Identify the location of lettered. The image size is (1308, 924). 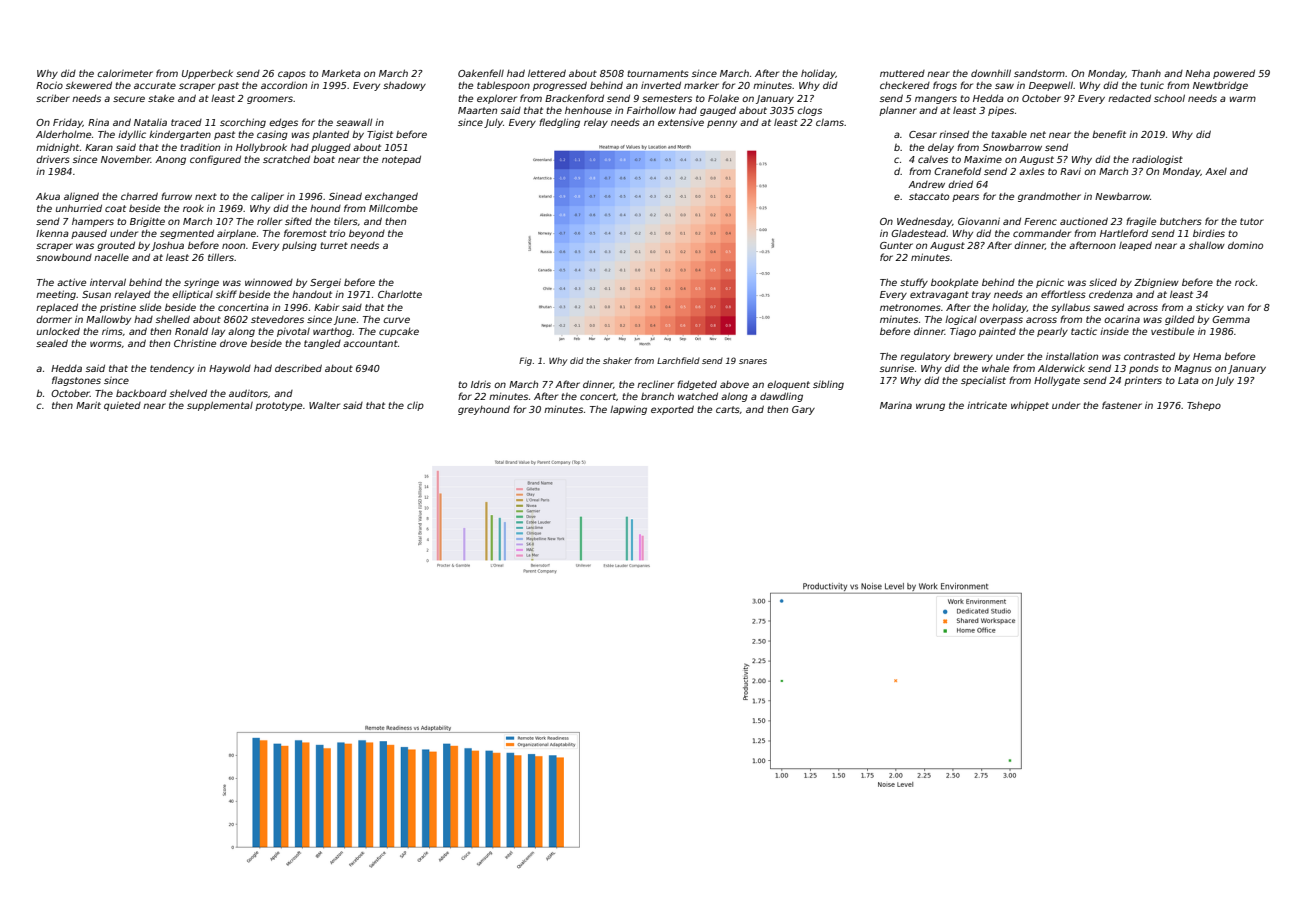
(547, 73).
